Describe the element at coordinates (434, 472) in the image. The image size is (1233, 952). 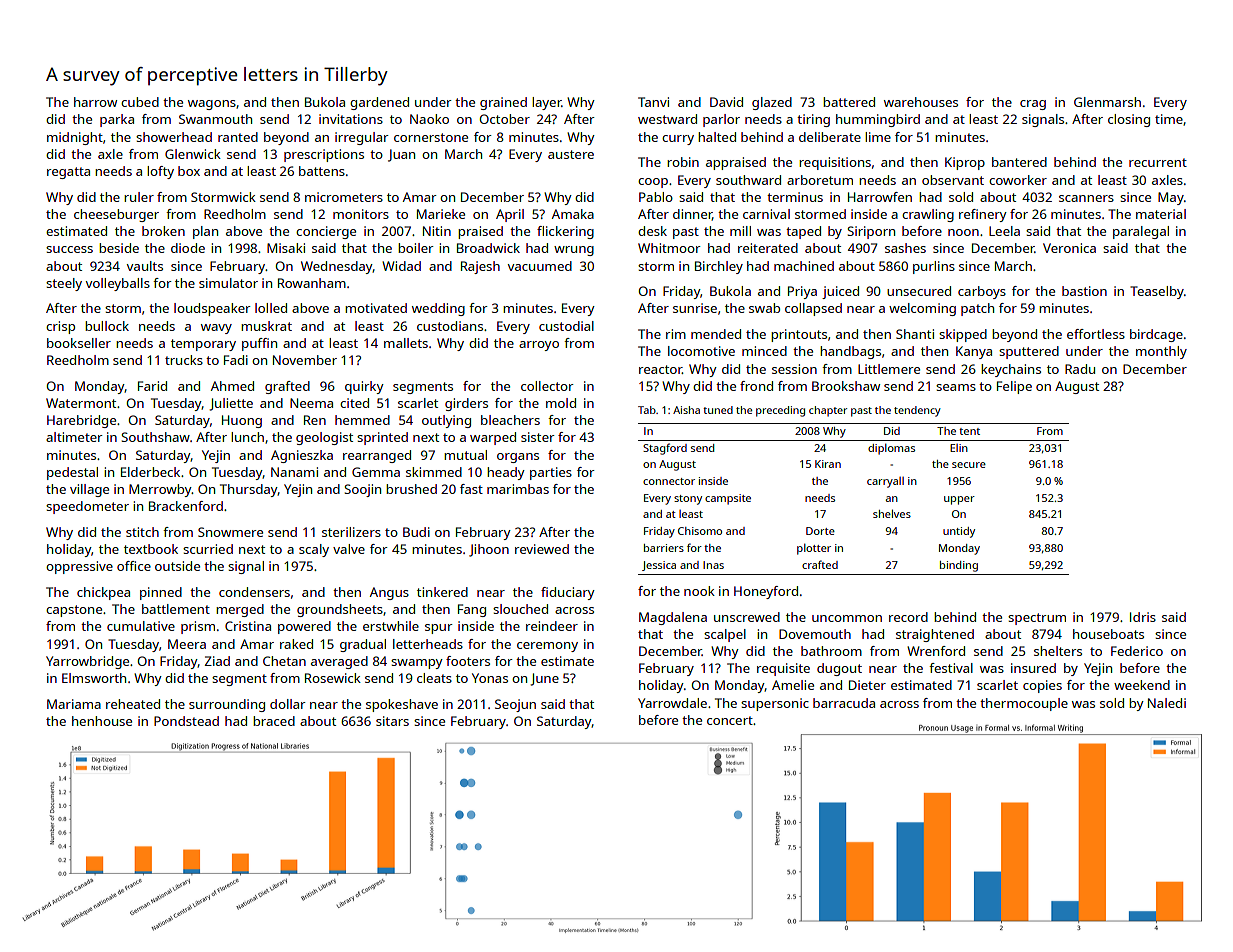
I see `skimmed` at that location.
